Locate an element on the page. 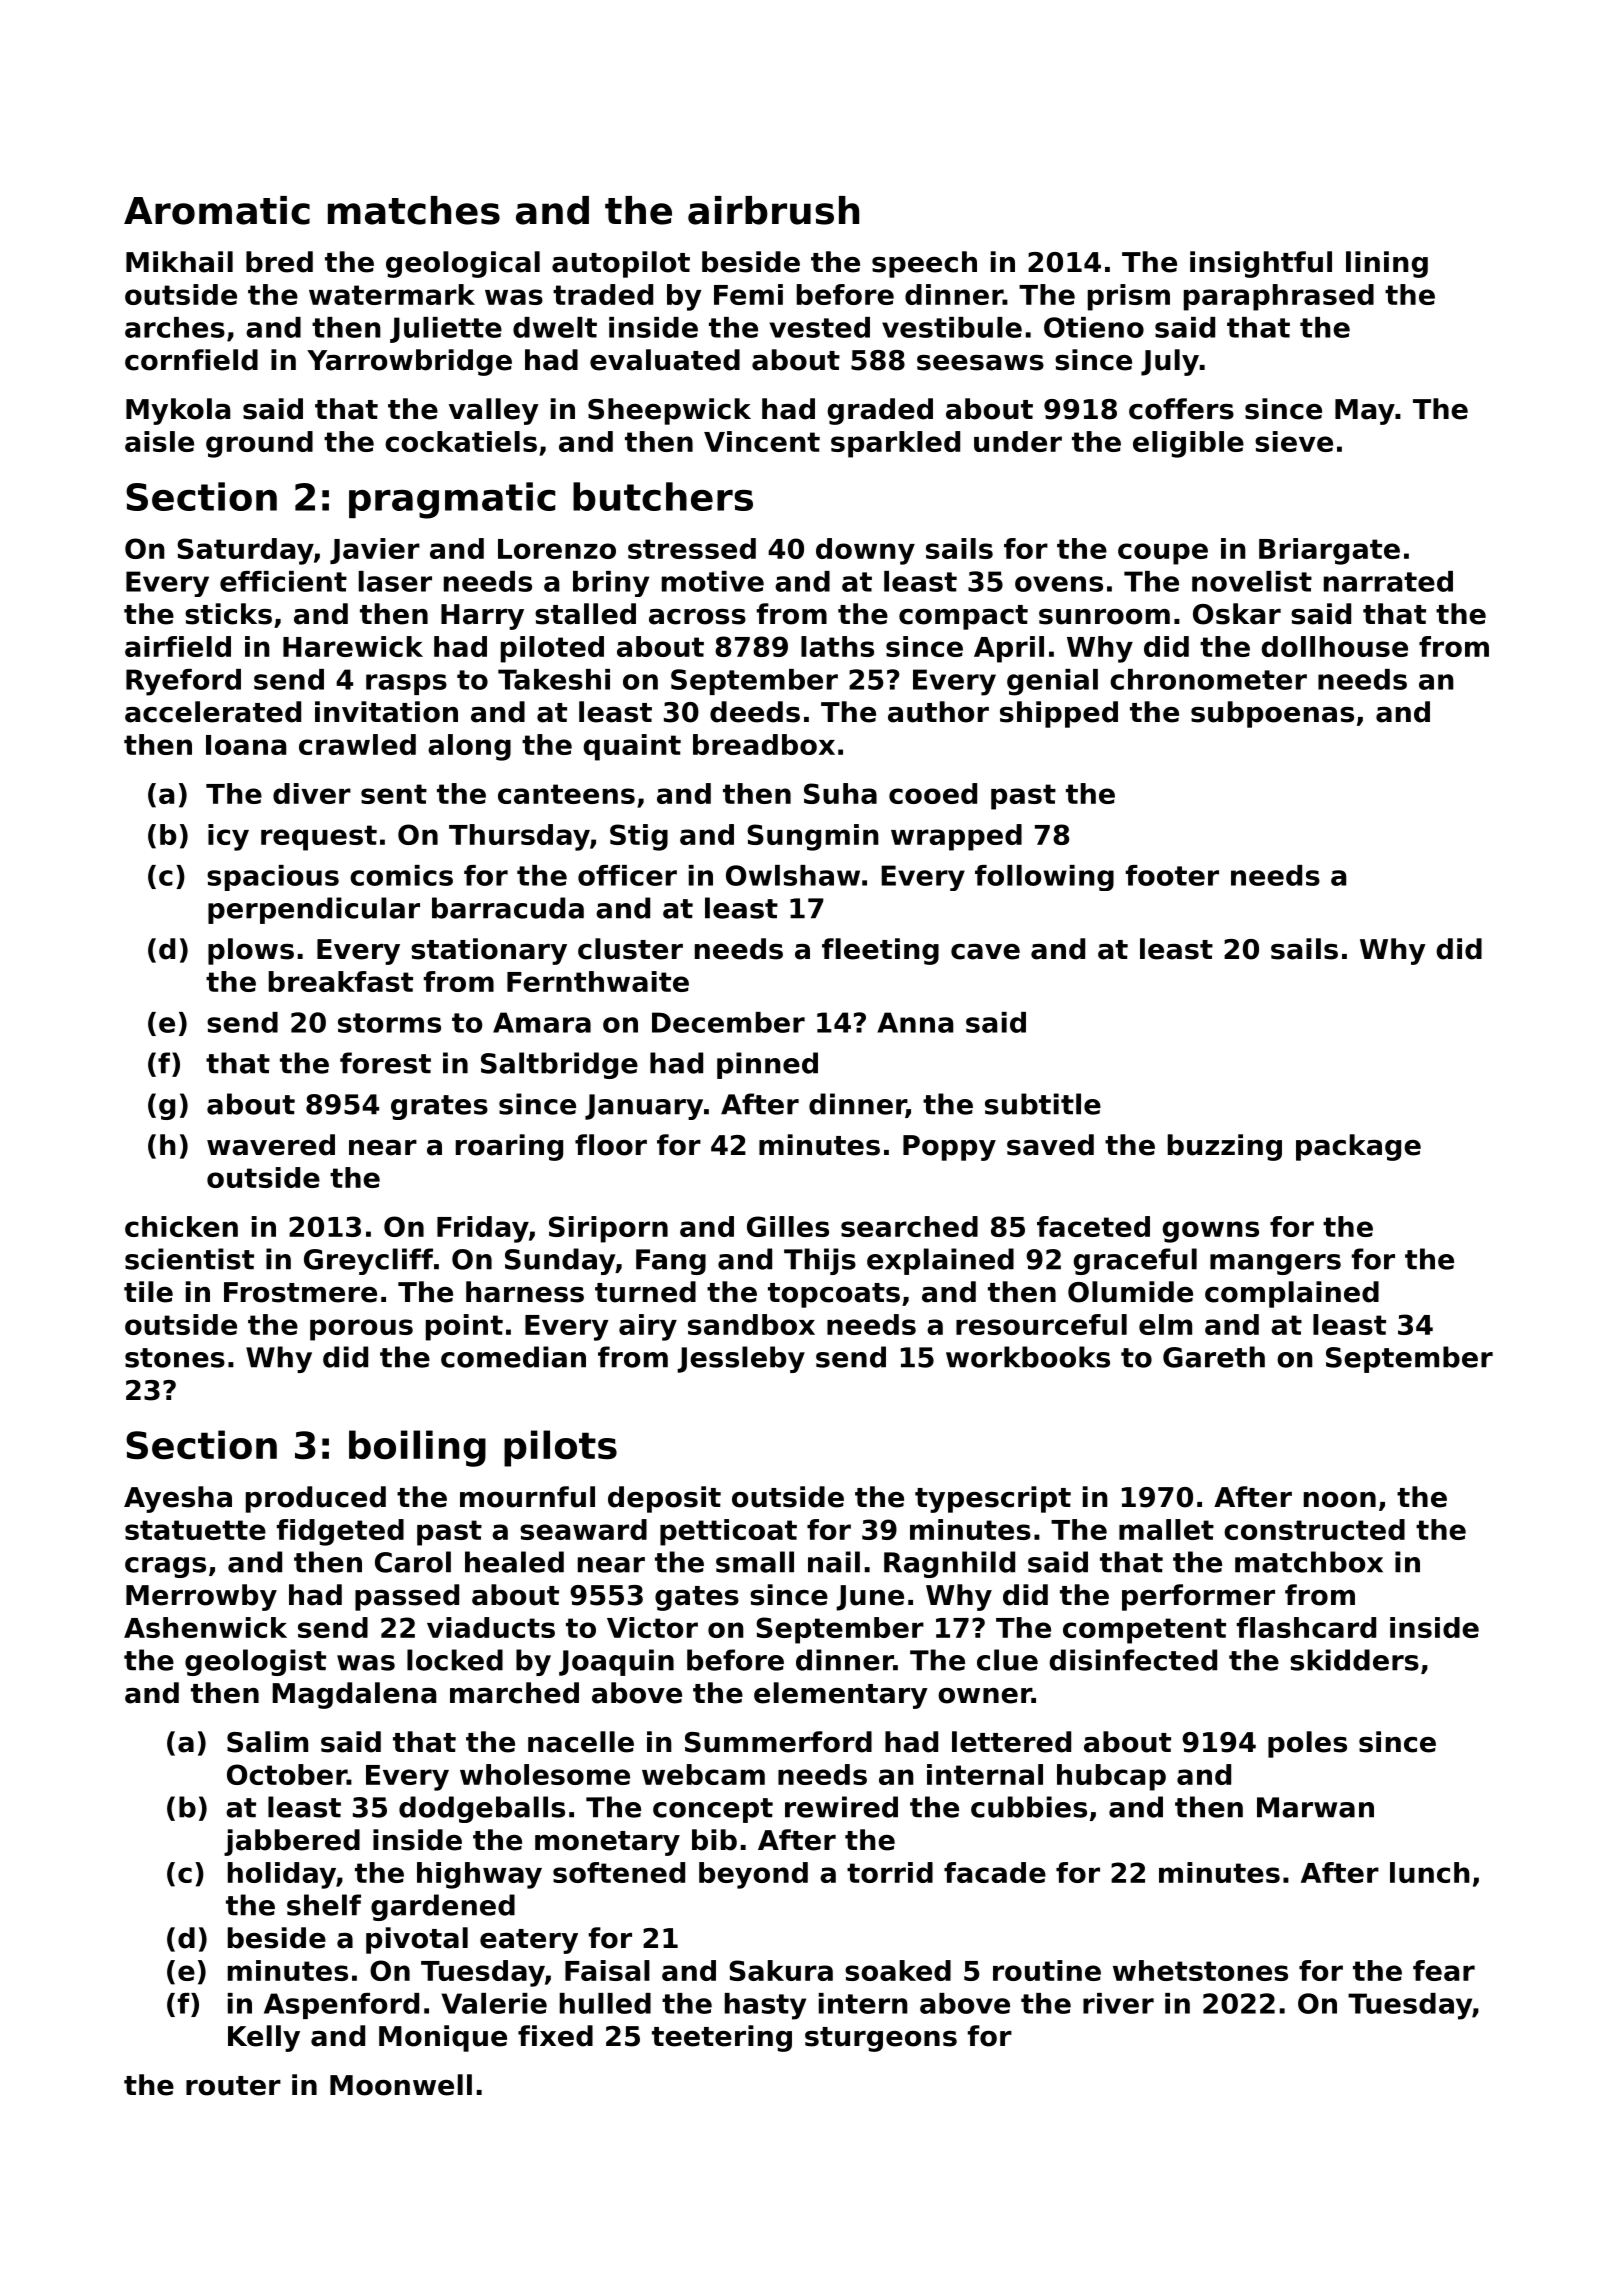 Image resolution: width=1620 pixels, height=2292 pixels. airbrush is located at coordinates (773, 210).
